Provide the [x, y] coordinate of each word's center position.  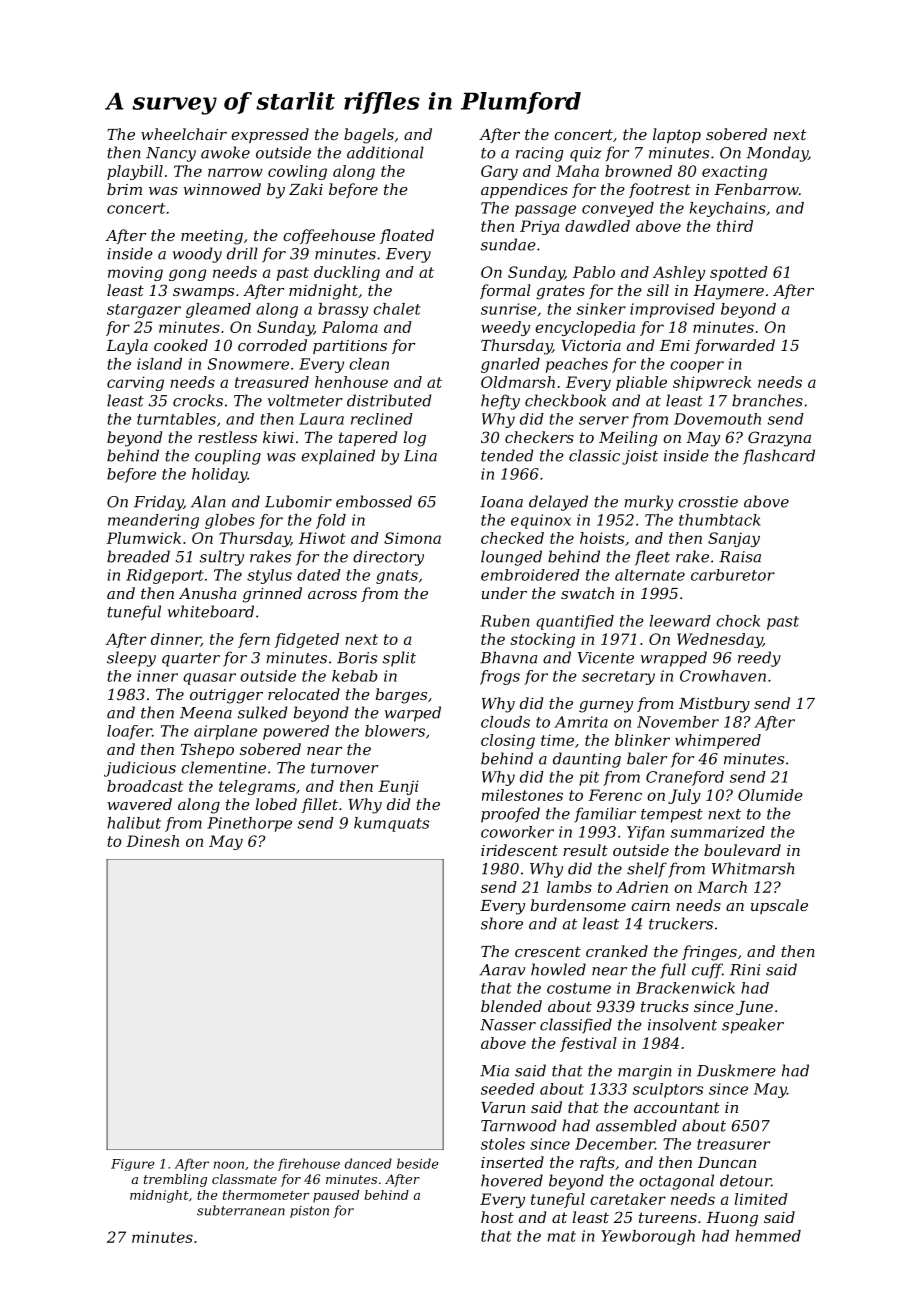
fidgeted [306, 640]
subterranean [241, 1210]
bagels [369, 136]
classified [576, 1026]
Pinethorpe [249, 824]
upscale [779, 906]
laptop [677, 135]
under [504, 593]
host [497, 1217]
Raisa [740, 557]
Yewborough [648, 1237]
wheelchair [184, 134]
